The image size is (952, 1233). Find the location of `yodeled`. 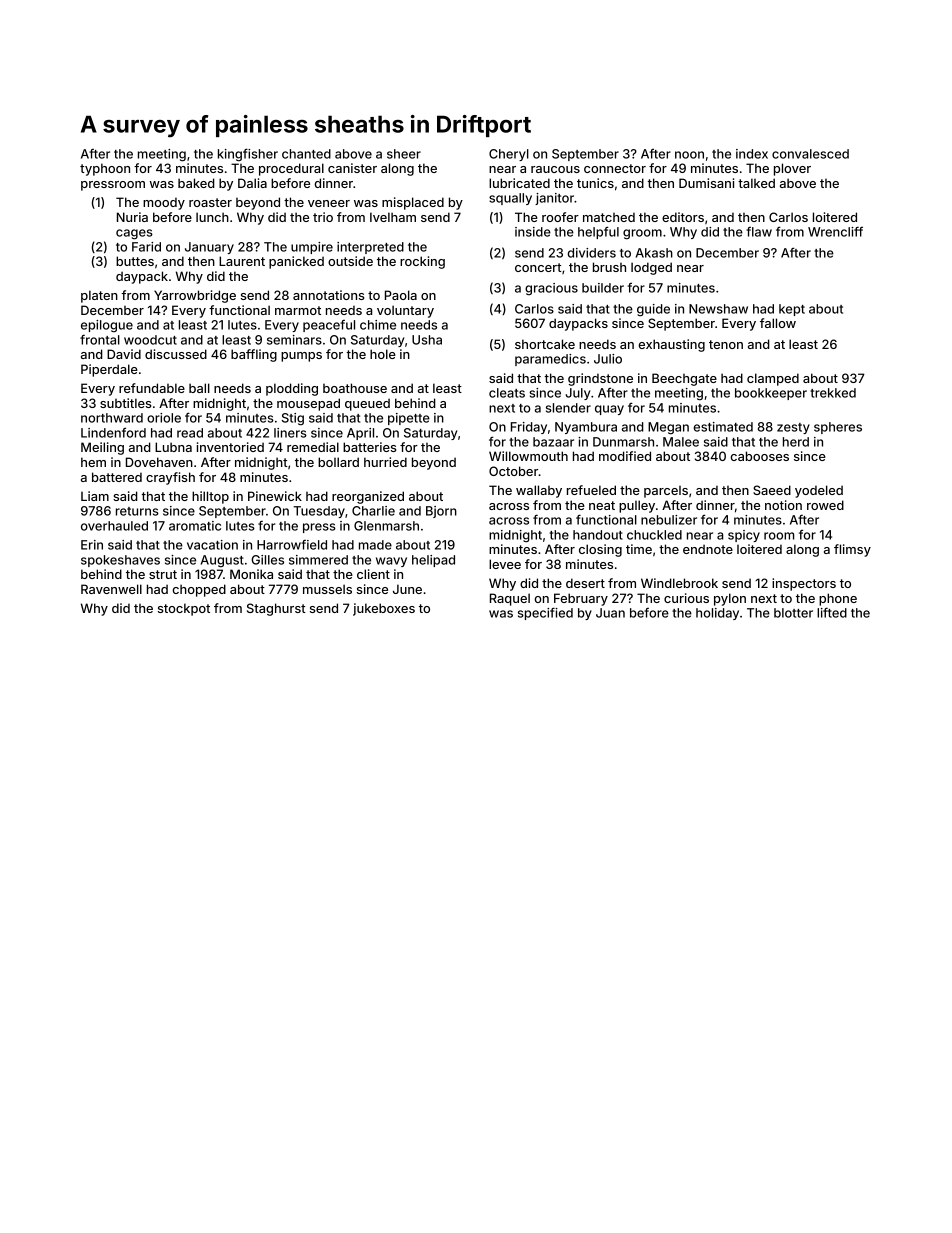

yodeled is located at coordinates (819, 491).
